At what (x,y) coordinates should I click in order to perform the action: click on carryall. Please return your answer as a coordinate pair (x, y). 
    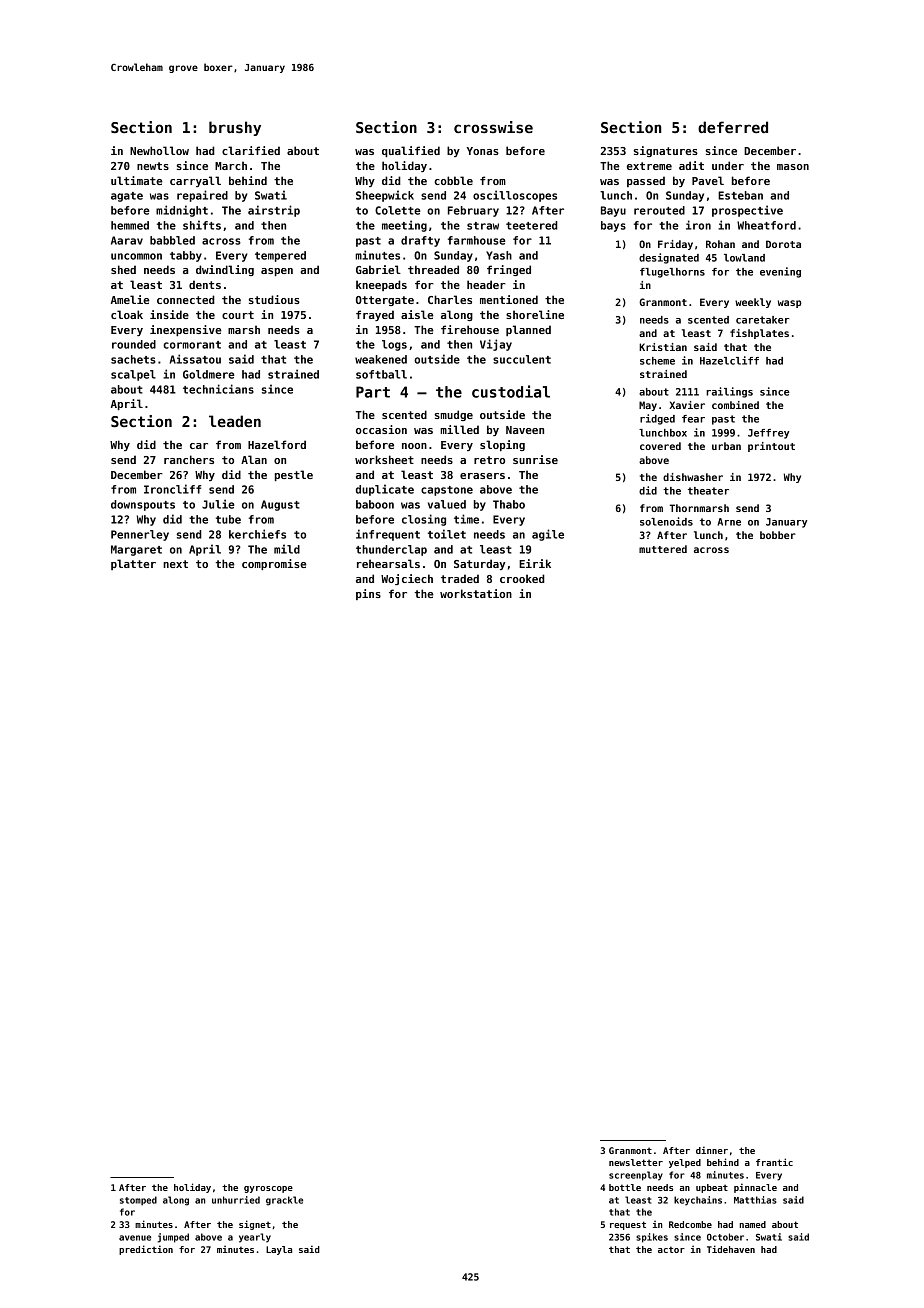
    Looking at the image, I should click on (195, 181).
